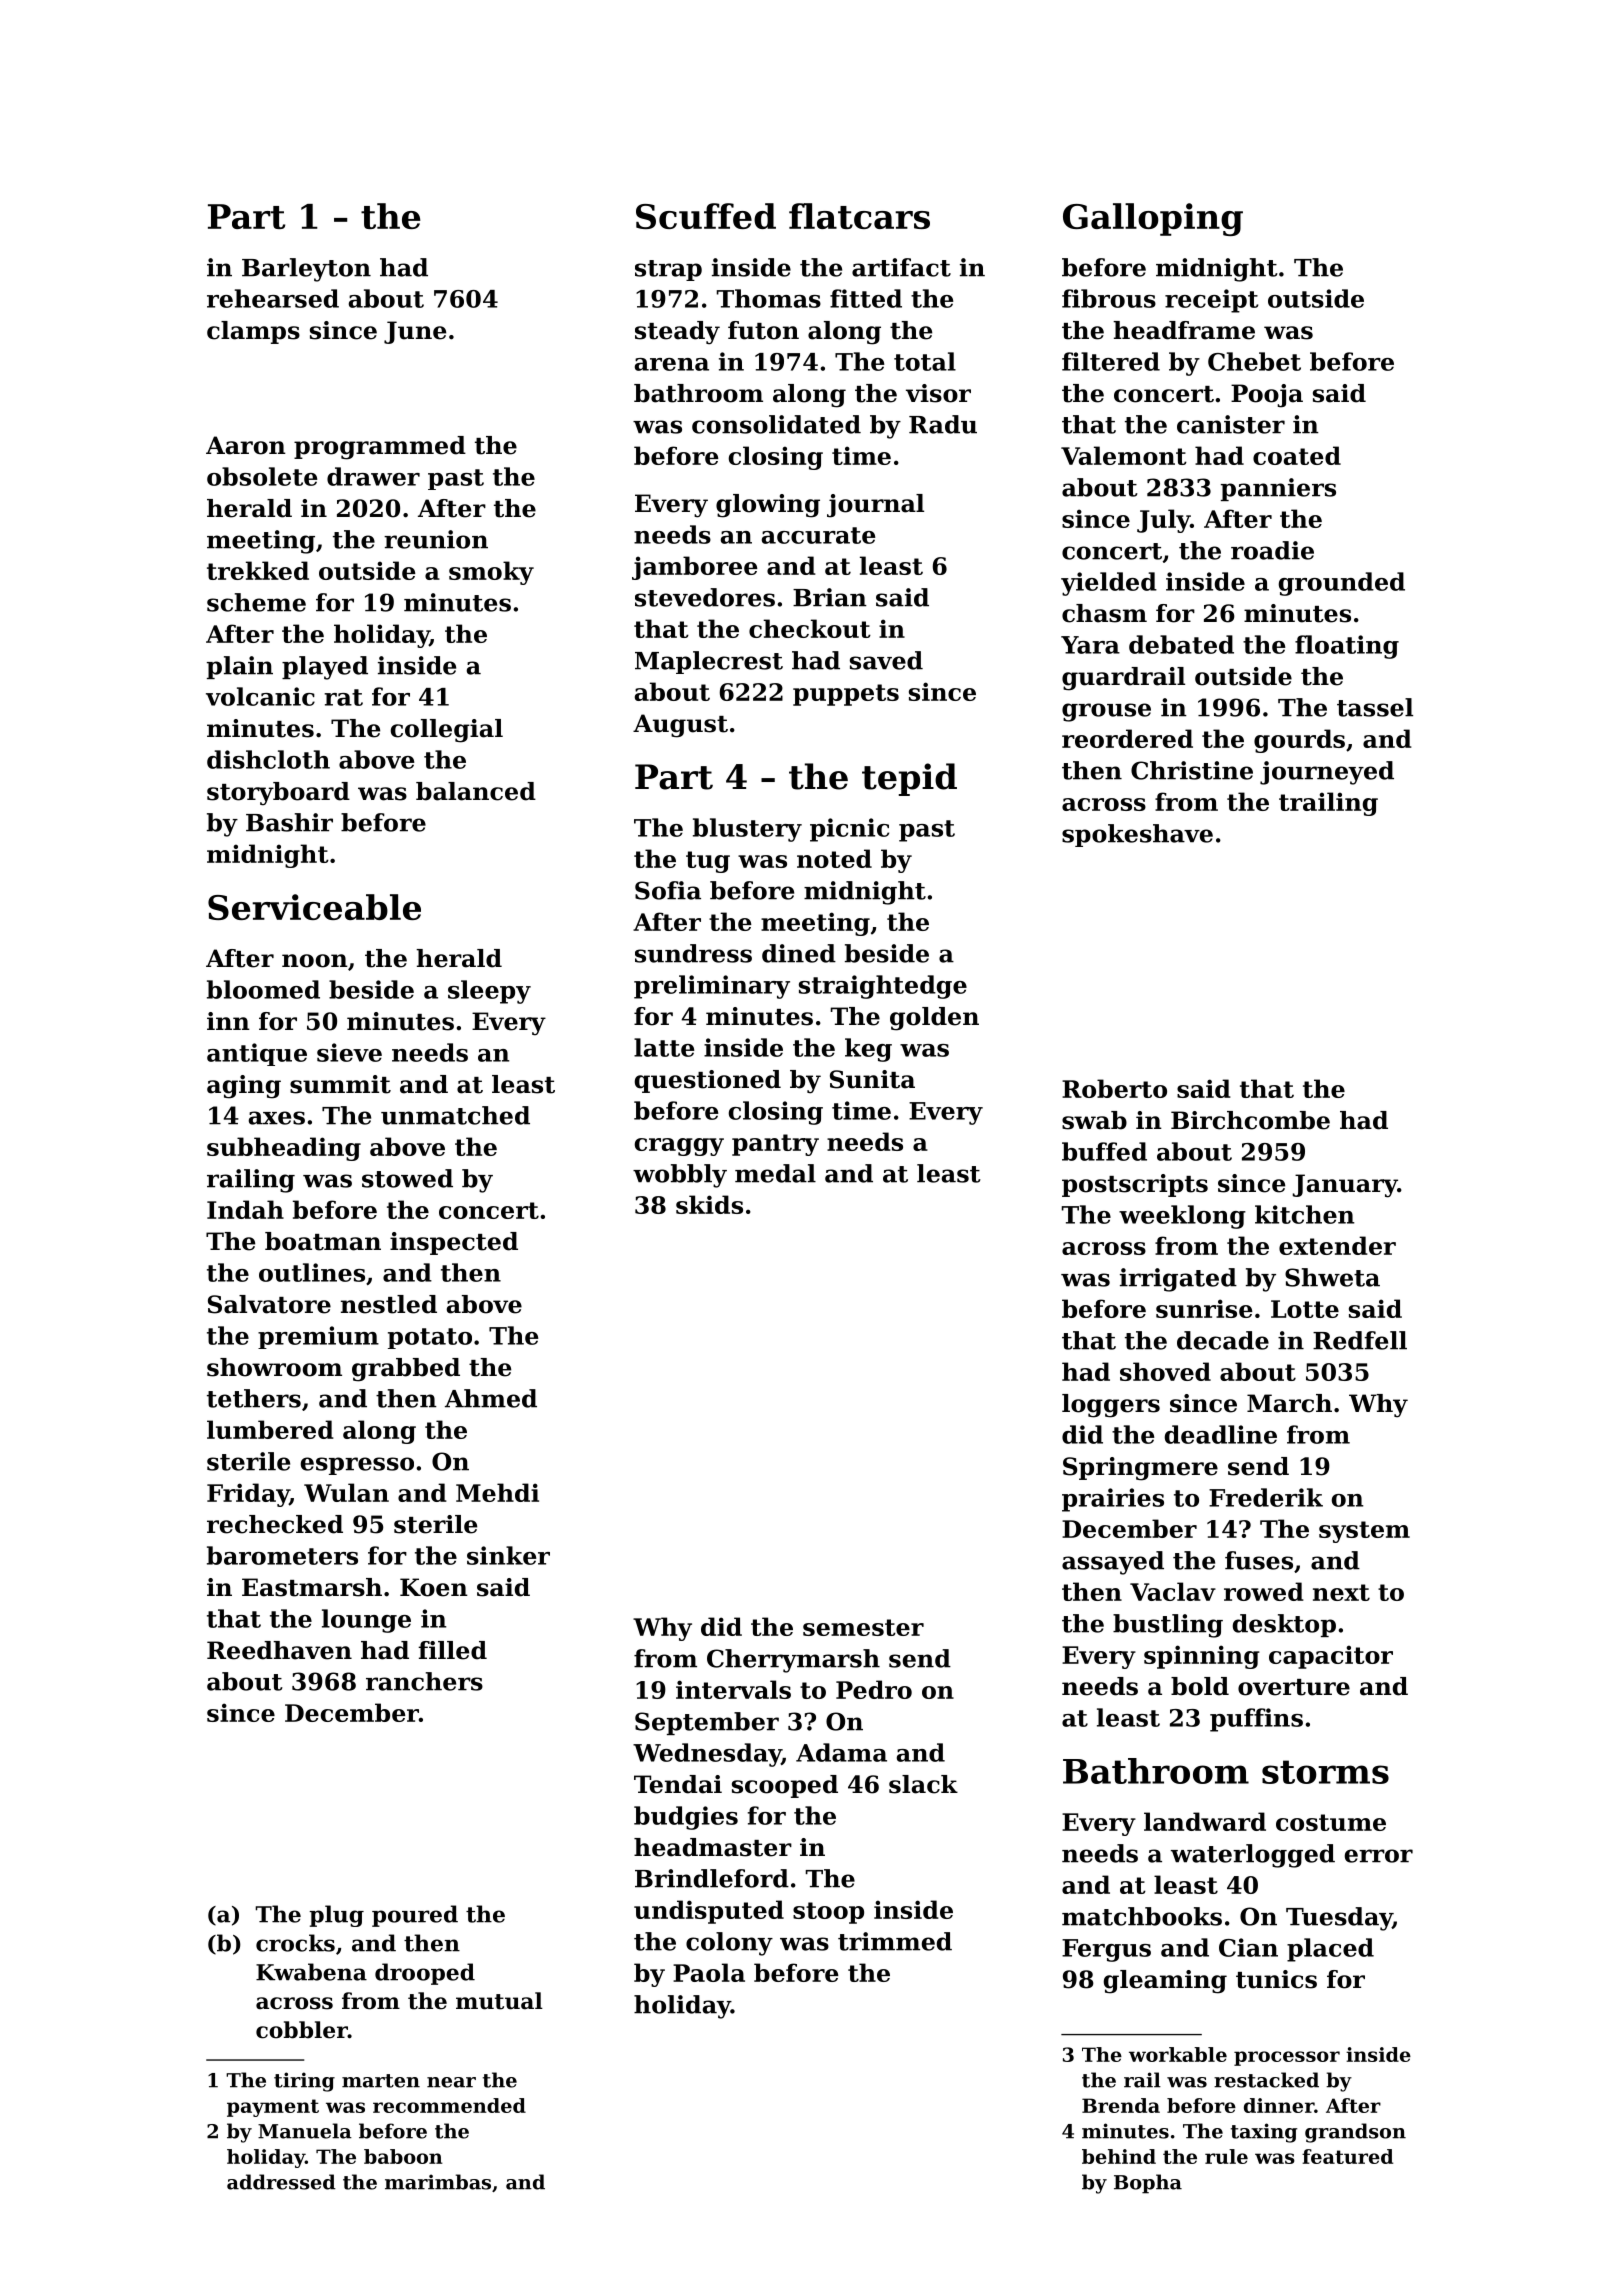 Image resolution: width=1620 pixels, height=2292 pixels. Describe the element at coordinates (1332, 1277) in the page. I see `Shweta` at that location.
